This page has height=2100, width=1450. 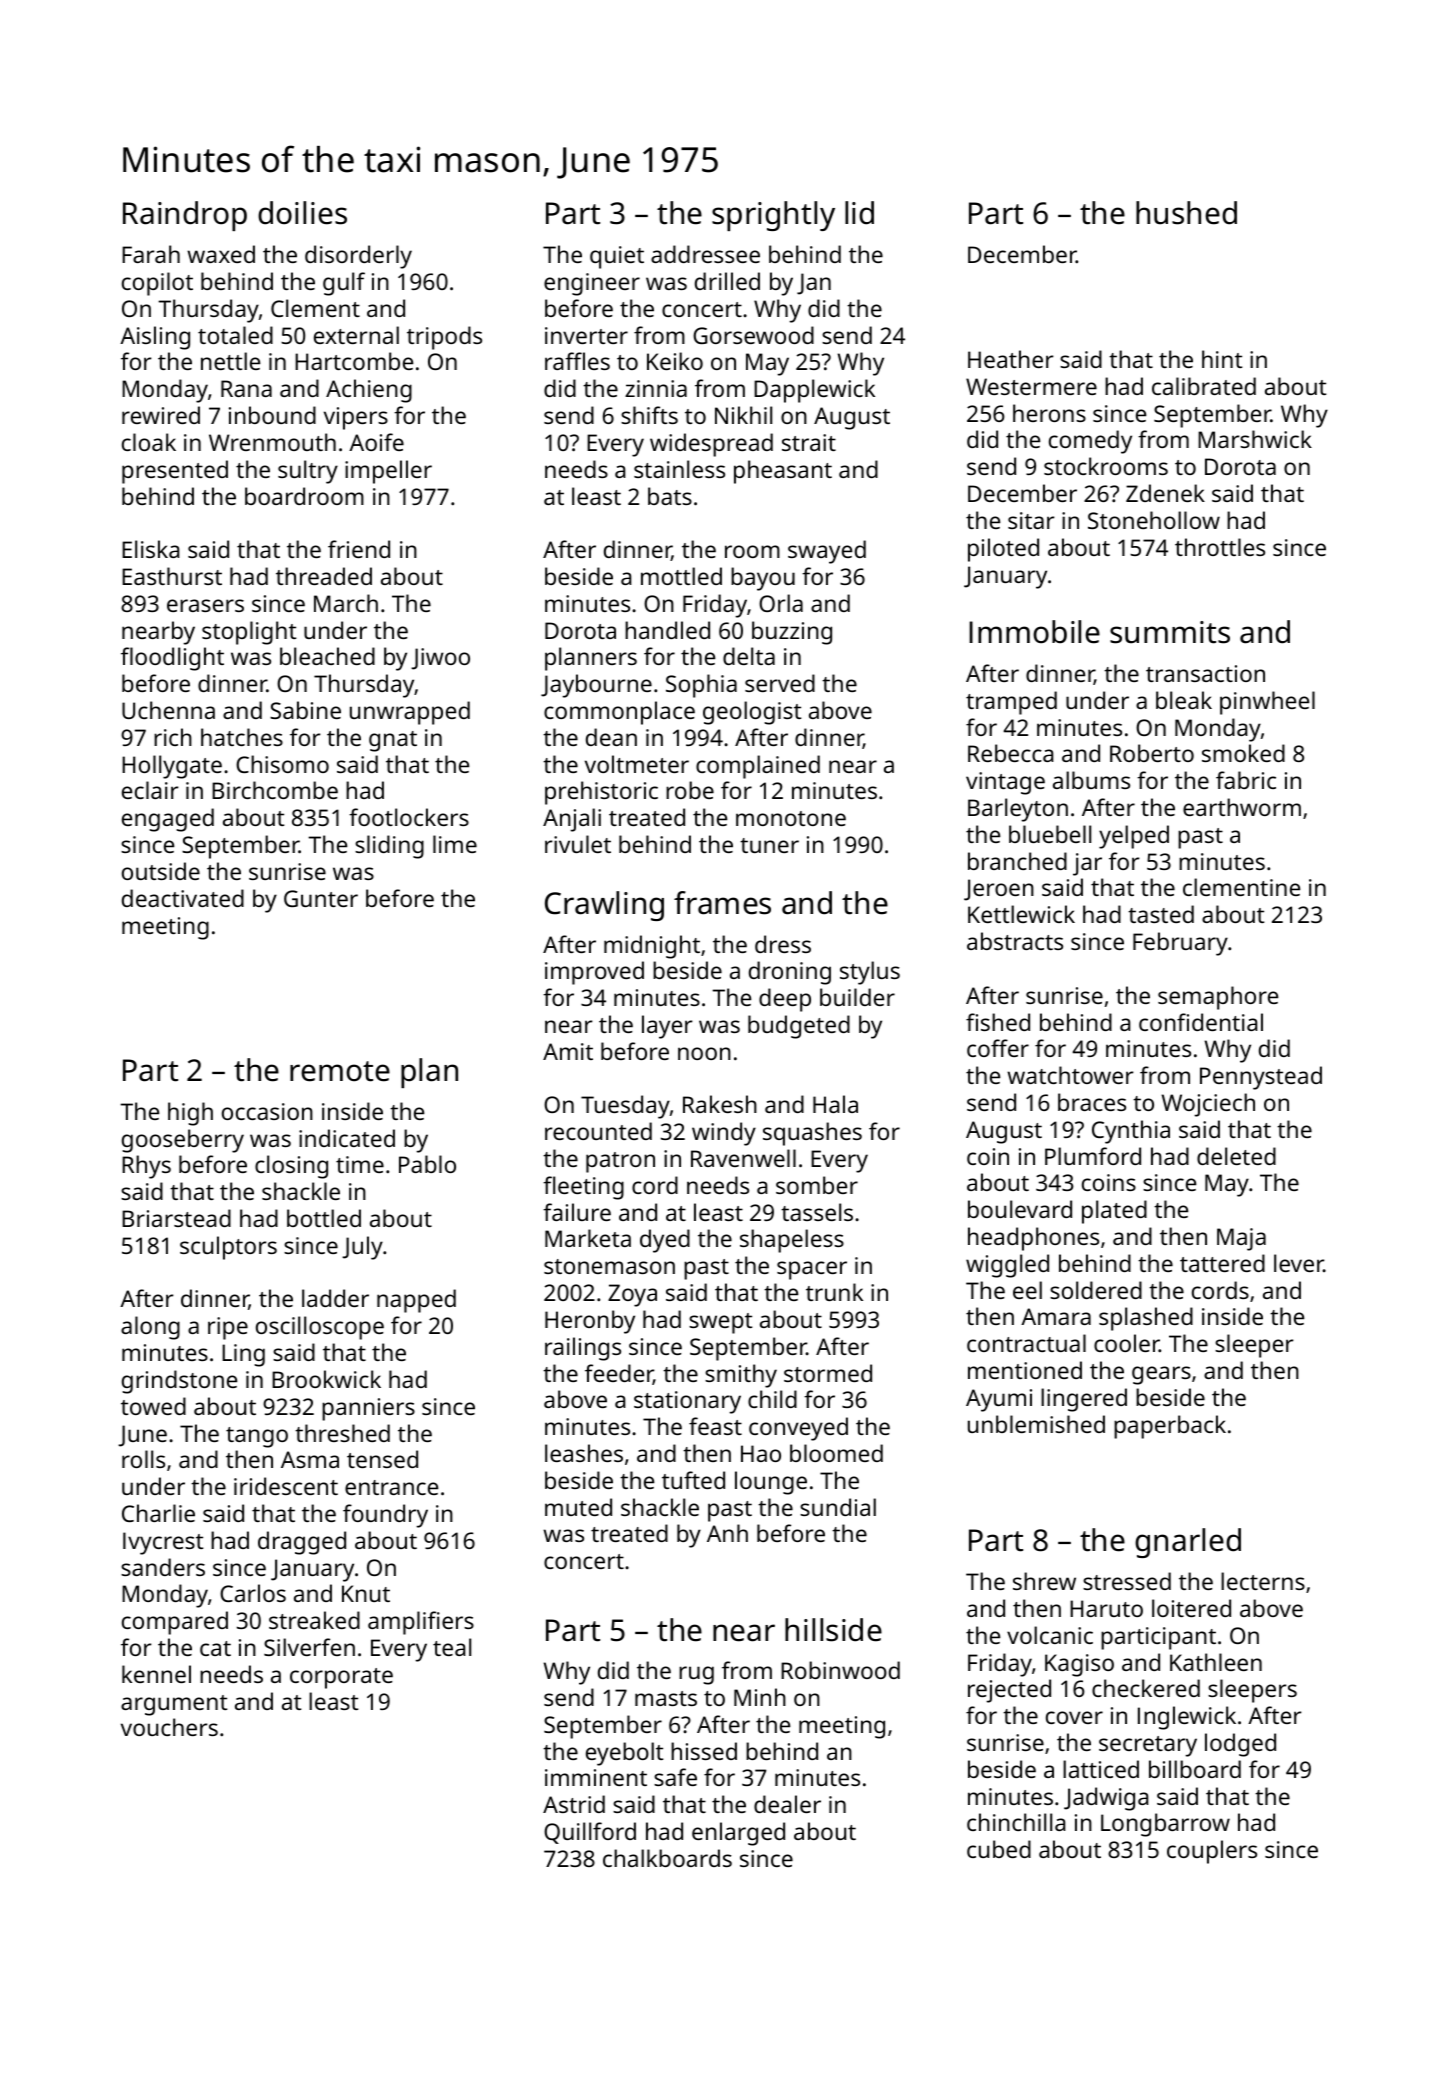 I want to click on hint, so click(x=1222, y=359).
